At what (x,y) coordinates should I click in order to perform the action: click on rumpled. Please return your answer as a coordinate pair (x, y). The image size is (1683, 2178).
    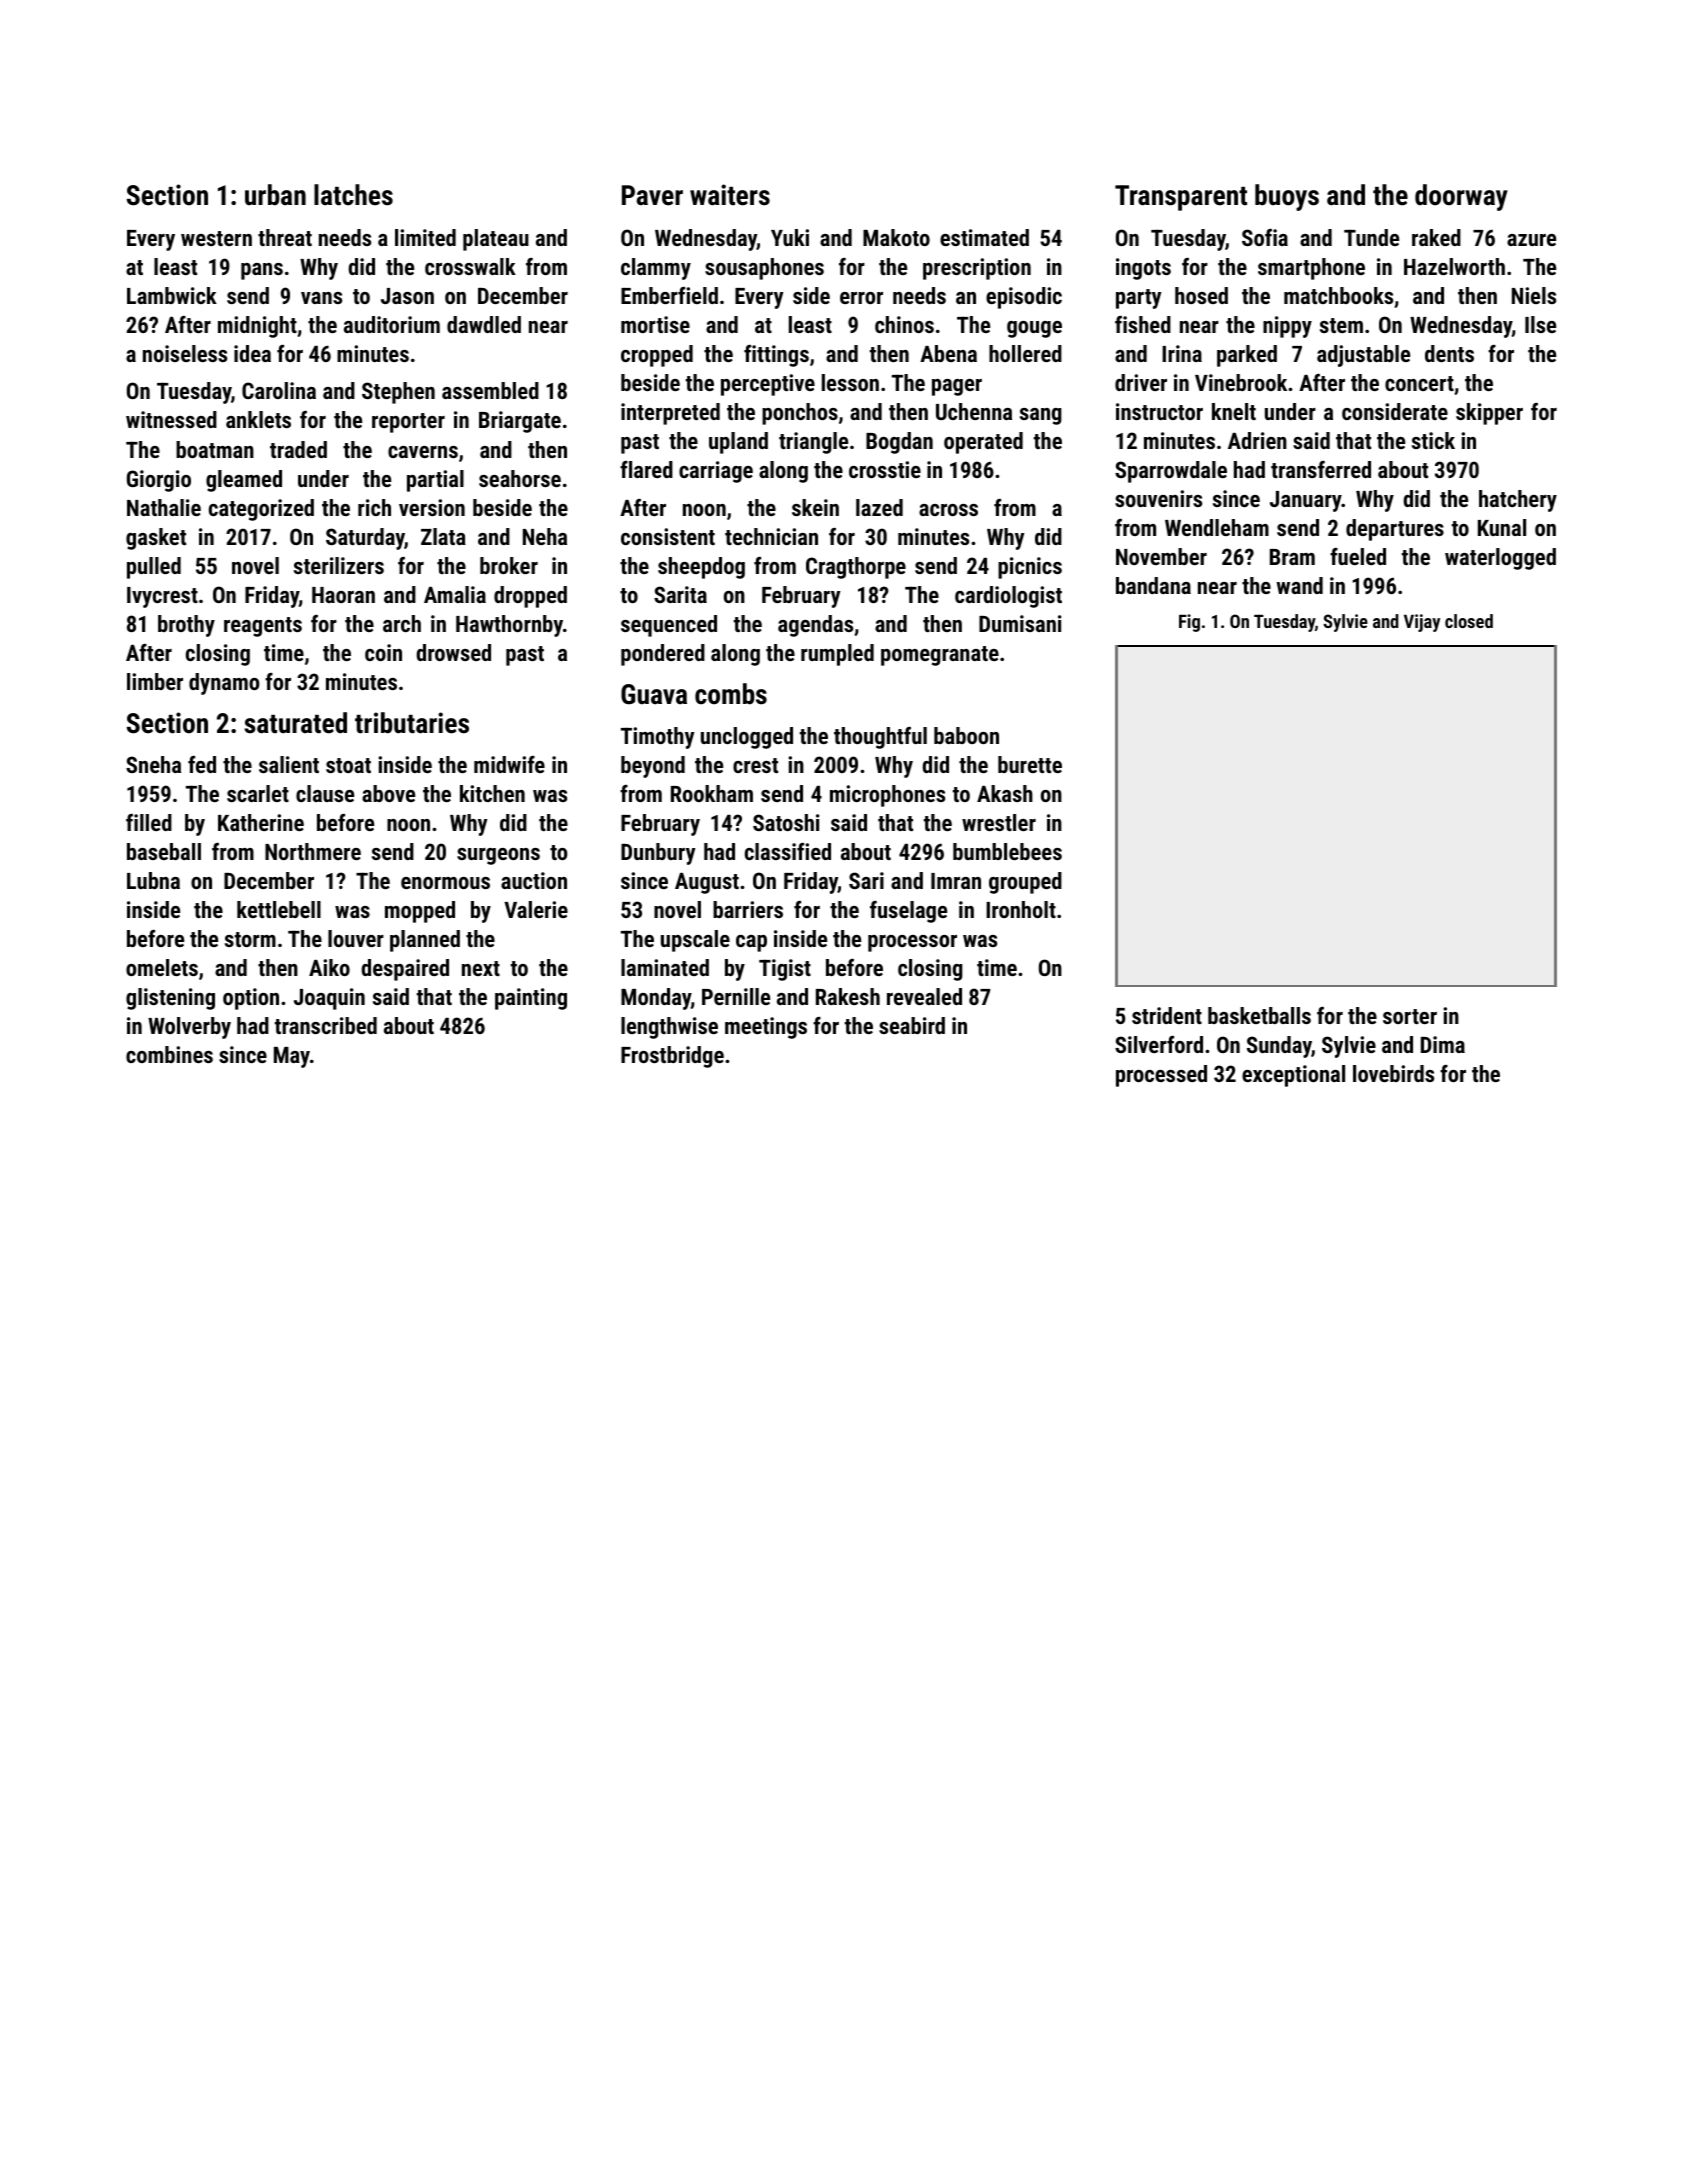
    Looking at the image, I should click on (837, 655).
